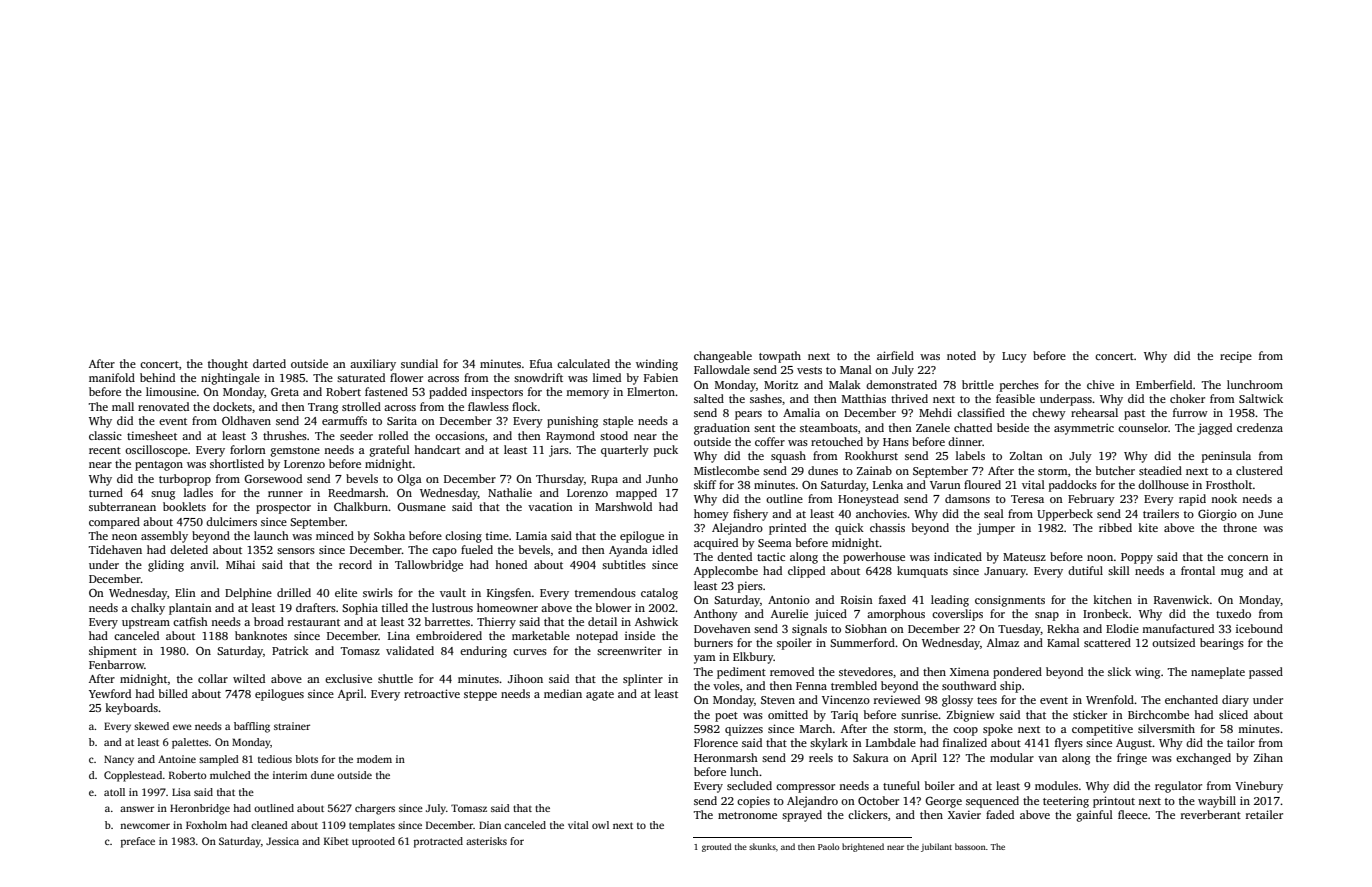 The image size is (1372, 887). What do you see at coordinates (550, 506) in the document?
I see `vacation` at bounding box center [550, 506].
